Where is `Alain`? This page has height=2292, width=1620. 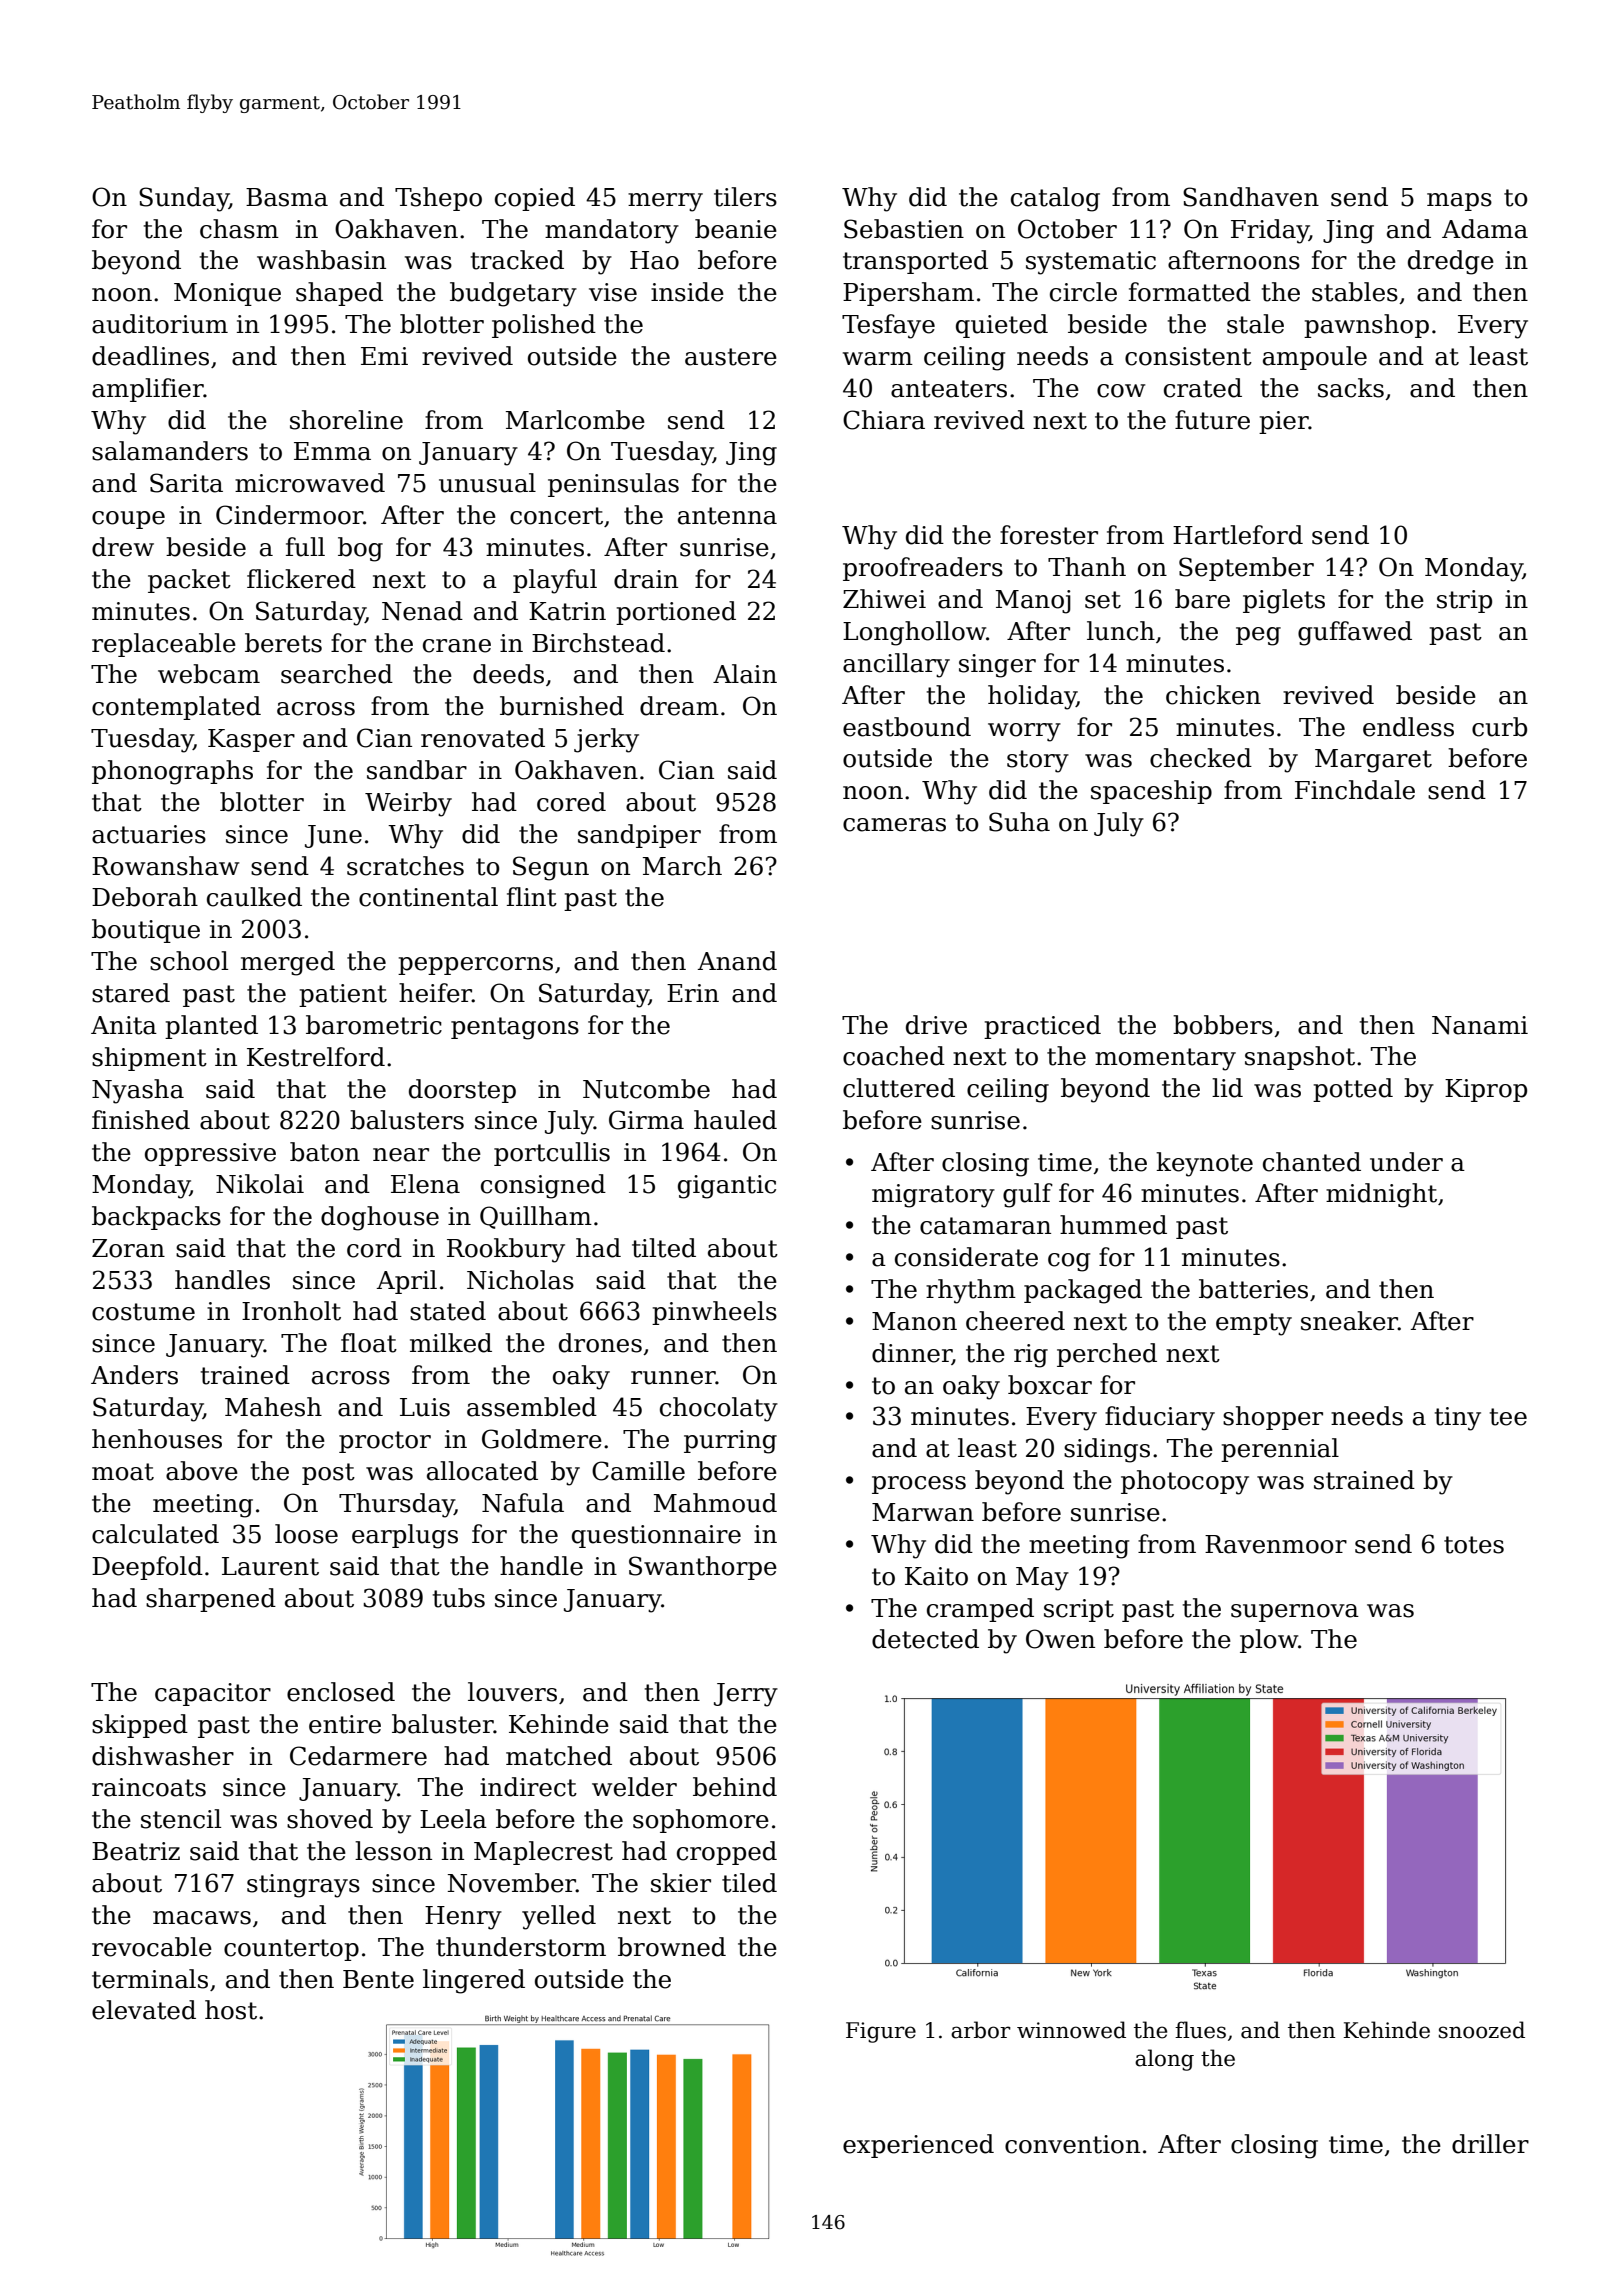 Alain is located at coordinates (745, 674).
